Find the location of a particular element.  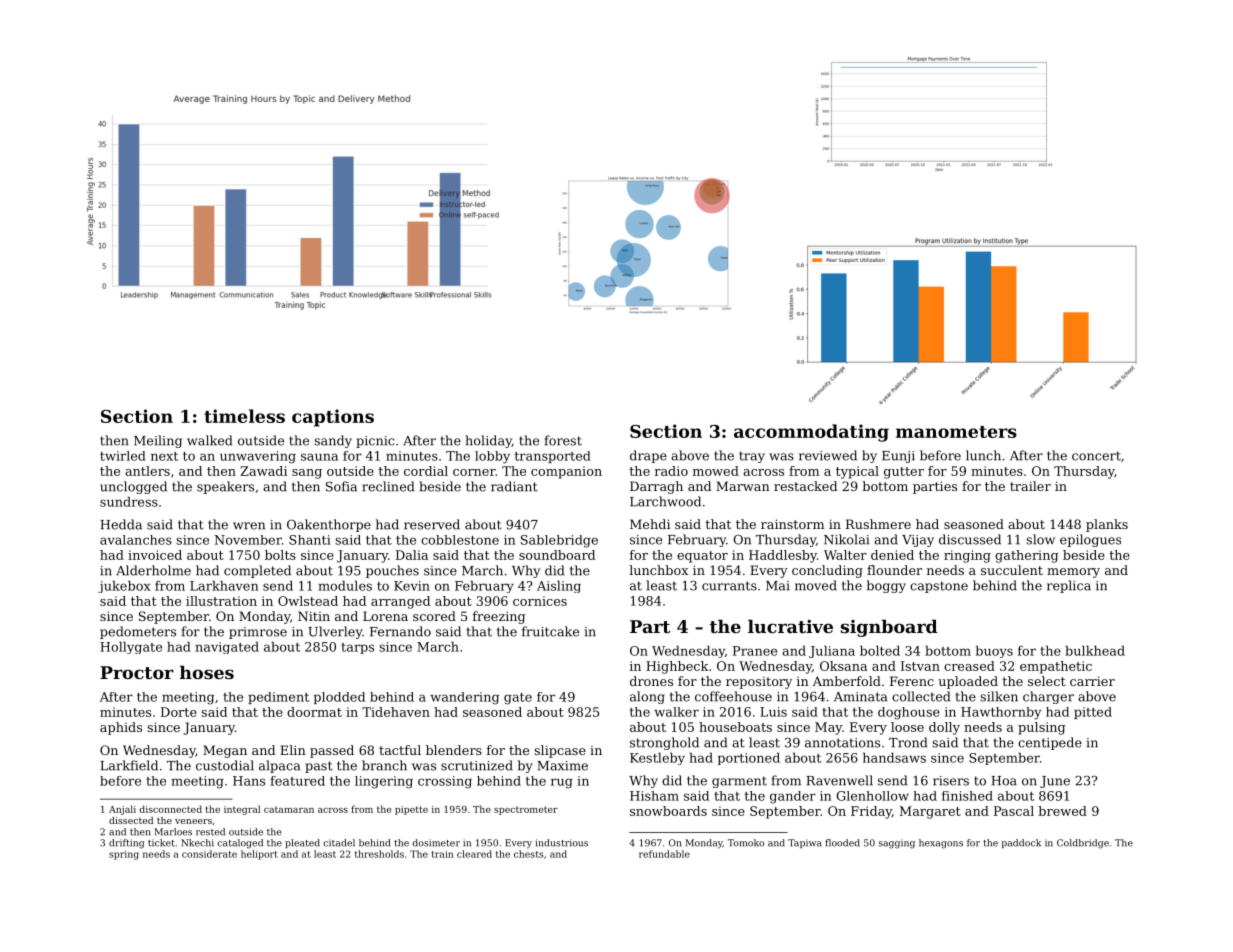

featured is located at coordinates (297, 781).
